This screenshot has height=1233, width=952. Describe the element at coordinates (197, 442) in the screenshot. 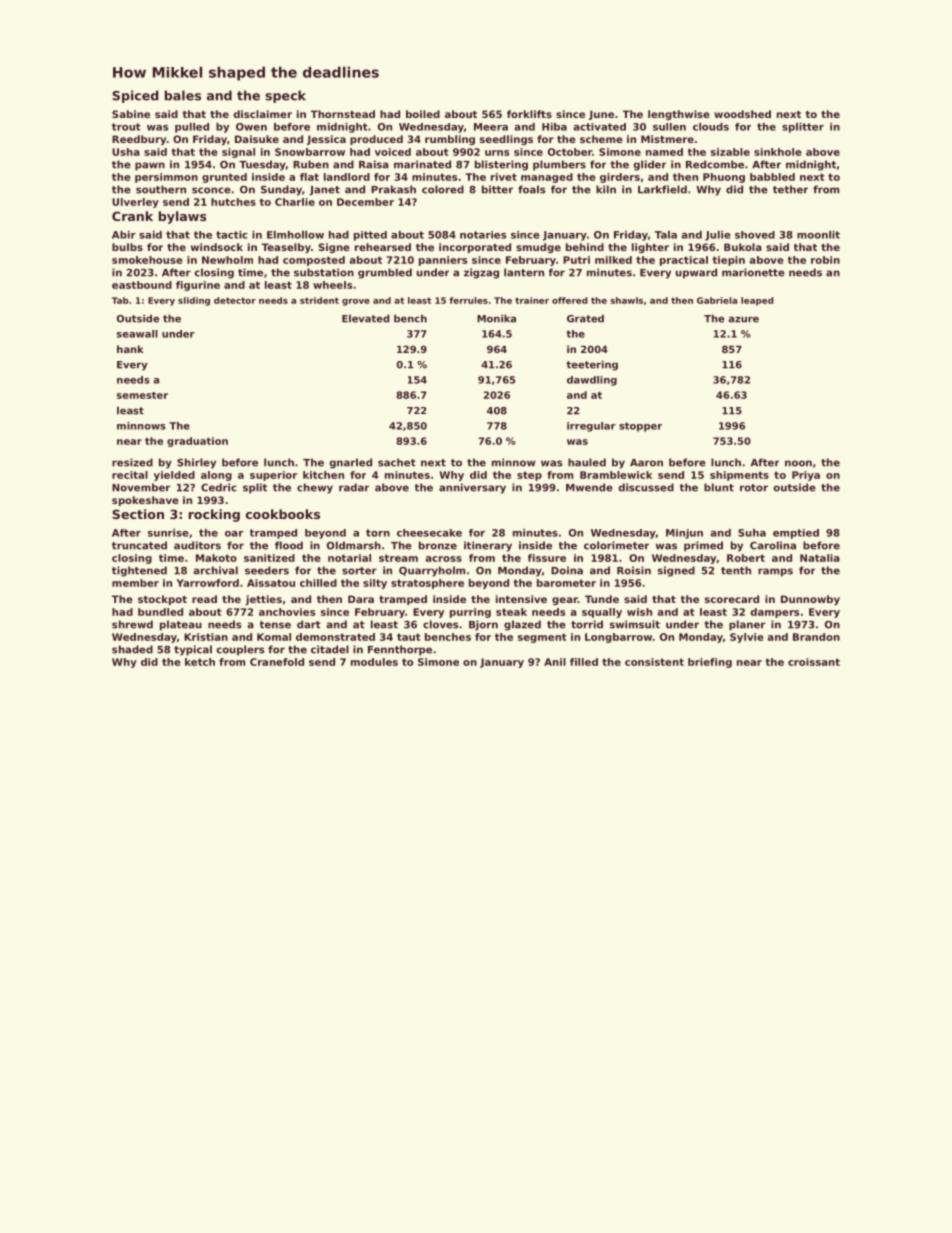

I see `graduation` at that location.
